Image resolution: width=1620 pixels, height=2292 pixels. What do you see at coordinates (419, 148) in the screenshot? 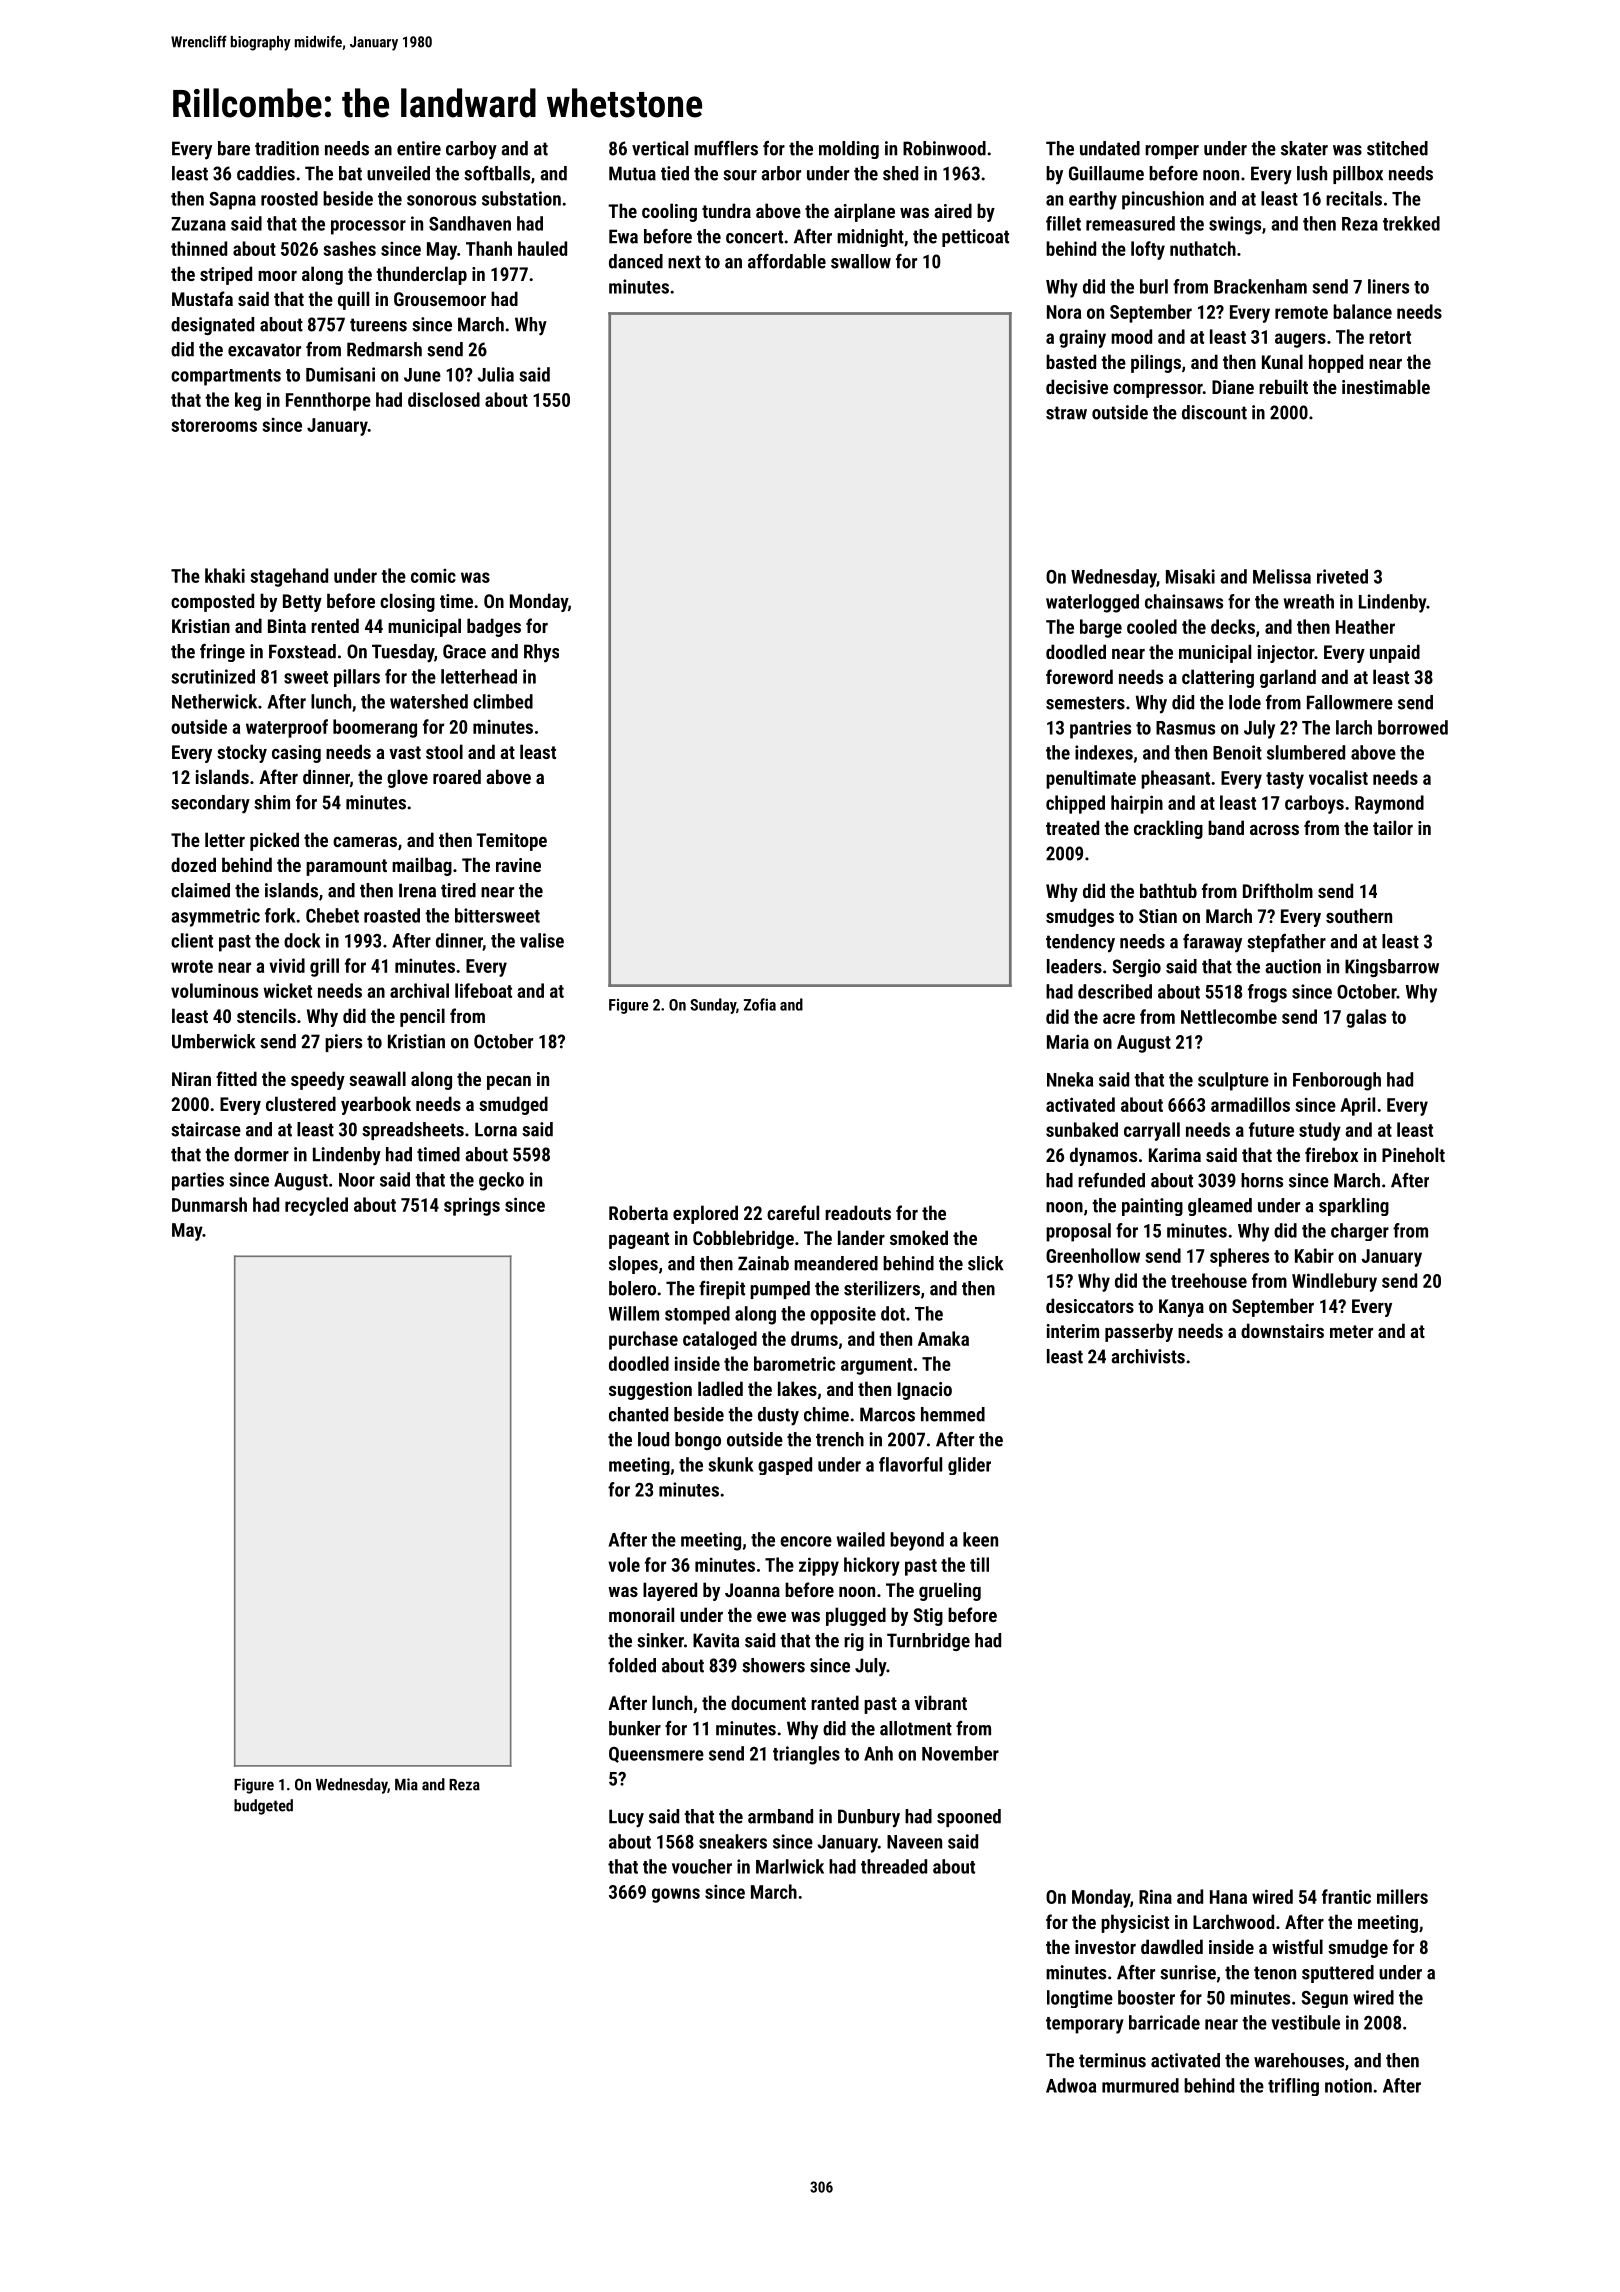
I see `entire` at bounding box center [419, 148].
